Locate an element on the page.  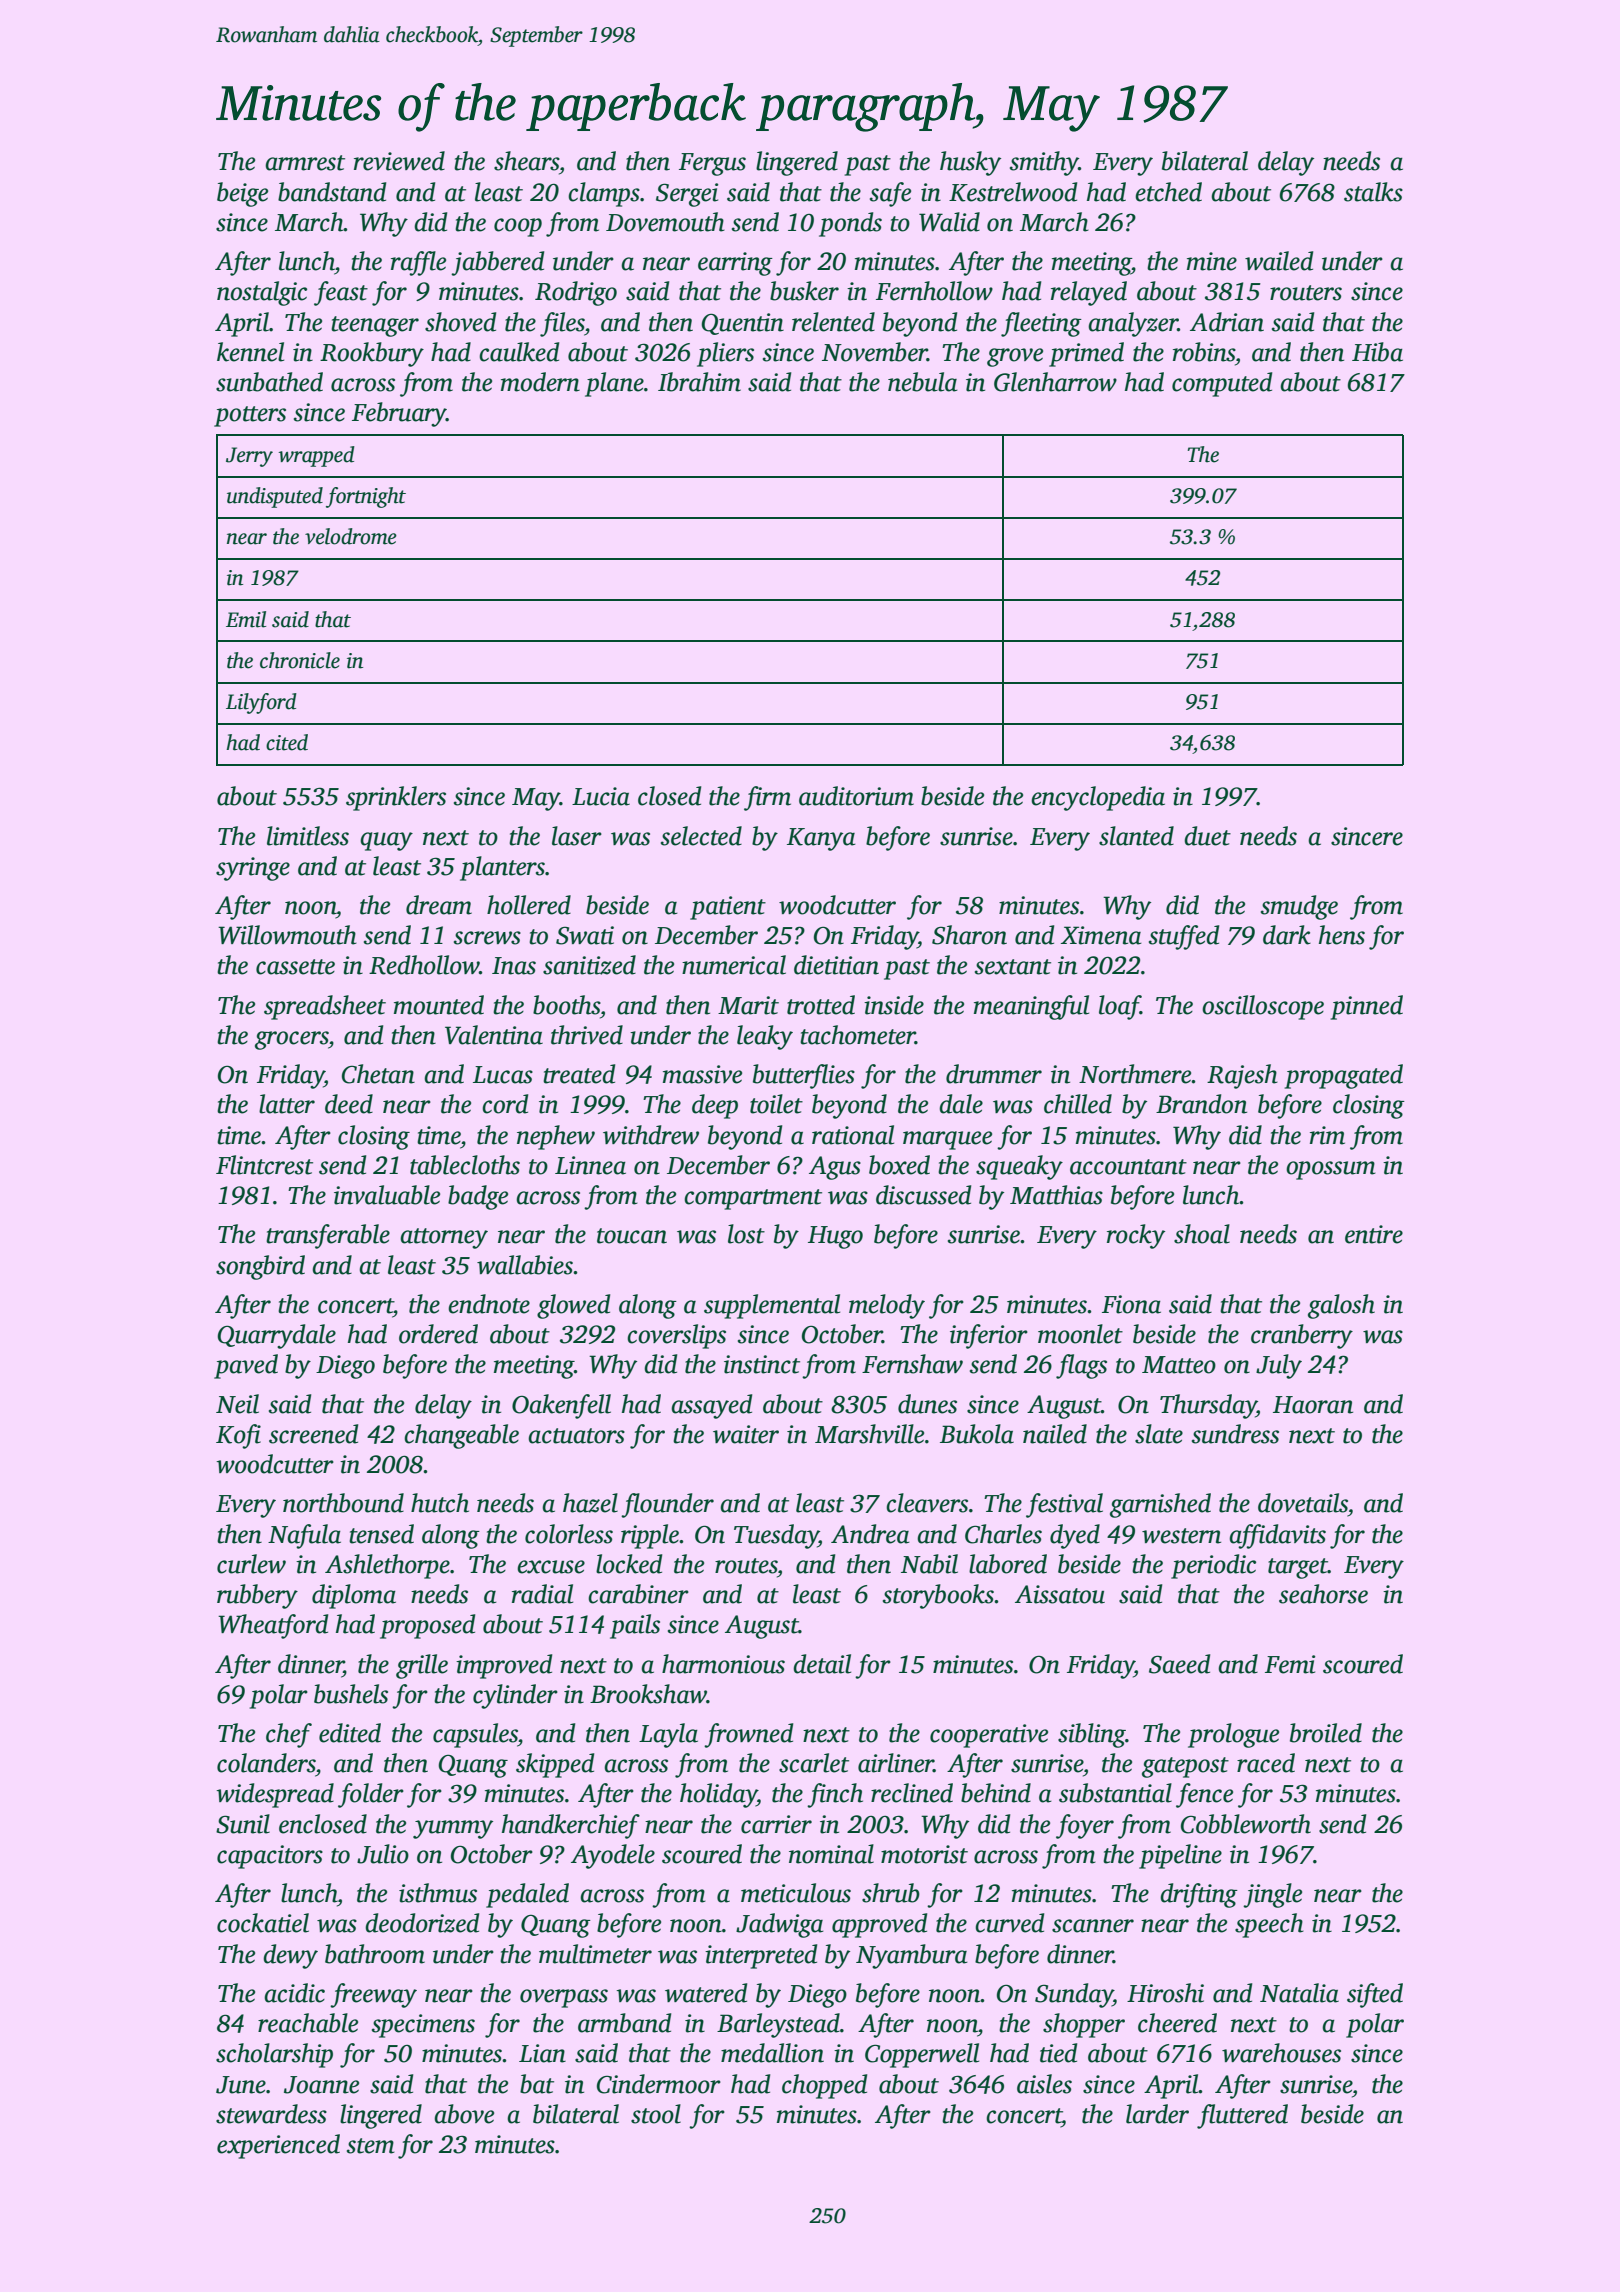
Fergus is located at coordinates (712, 164).
